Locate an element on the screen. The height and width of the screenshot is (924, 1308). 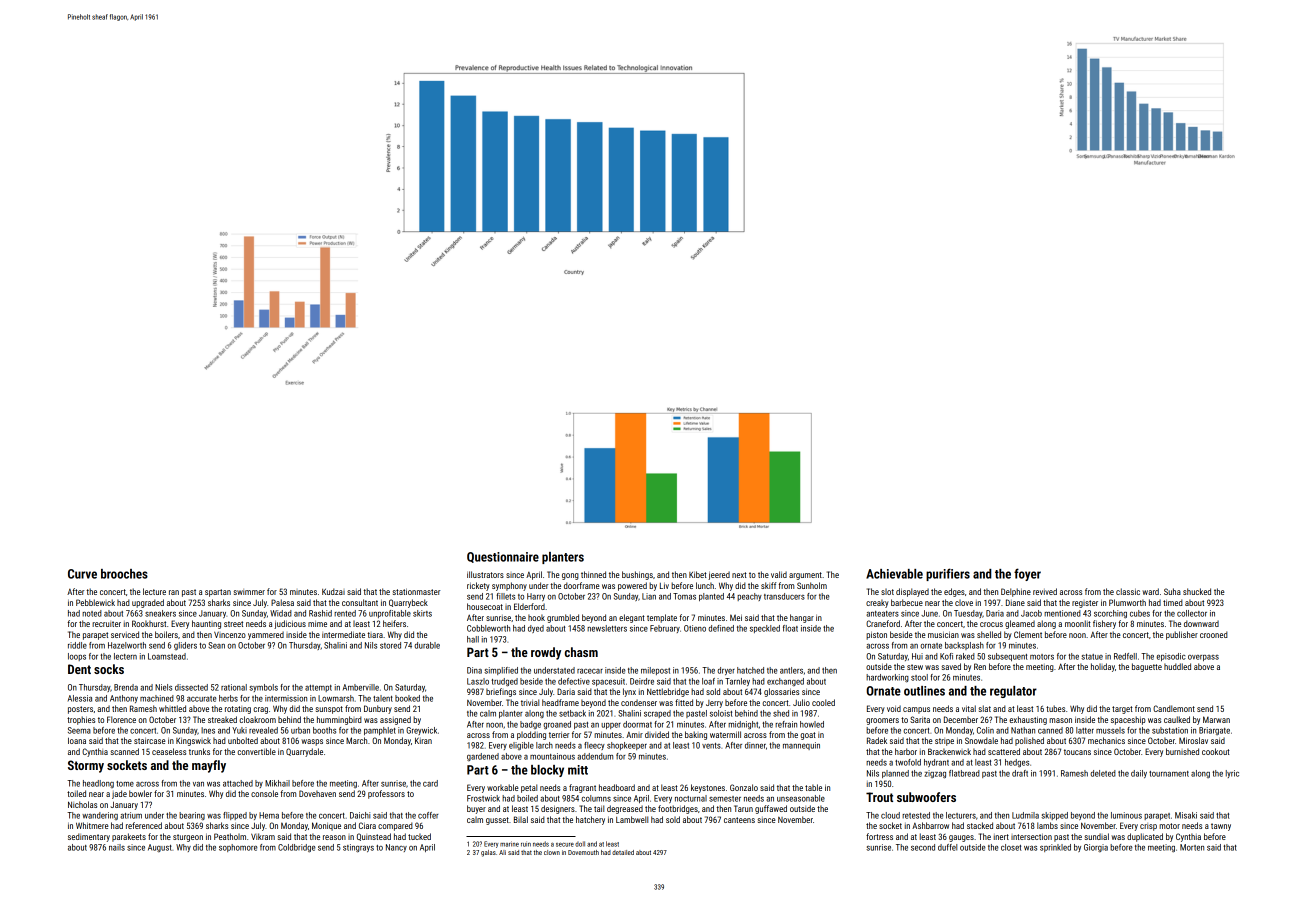
foyer is located at coordinates (1027, 574).
